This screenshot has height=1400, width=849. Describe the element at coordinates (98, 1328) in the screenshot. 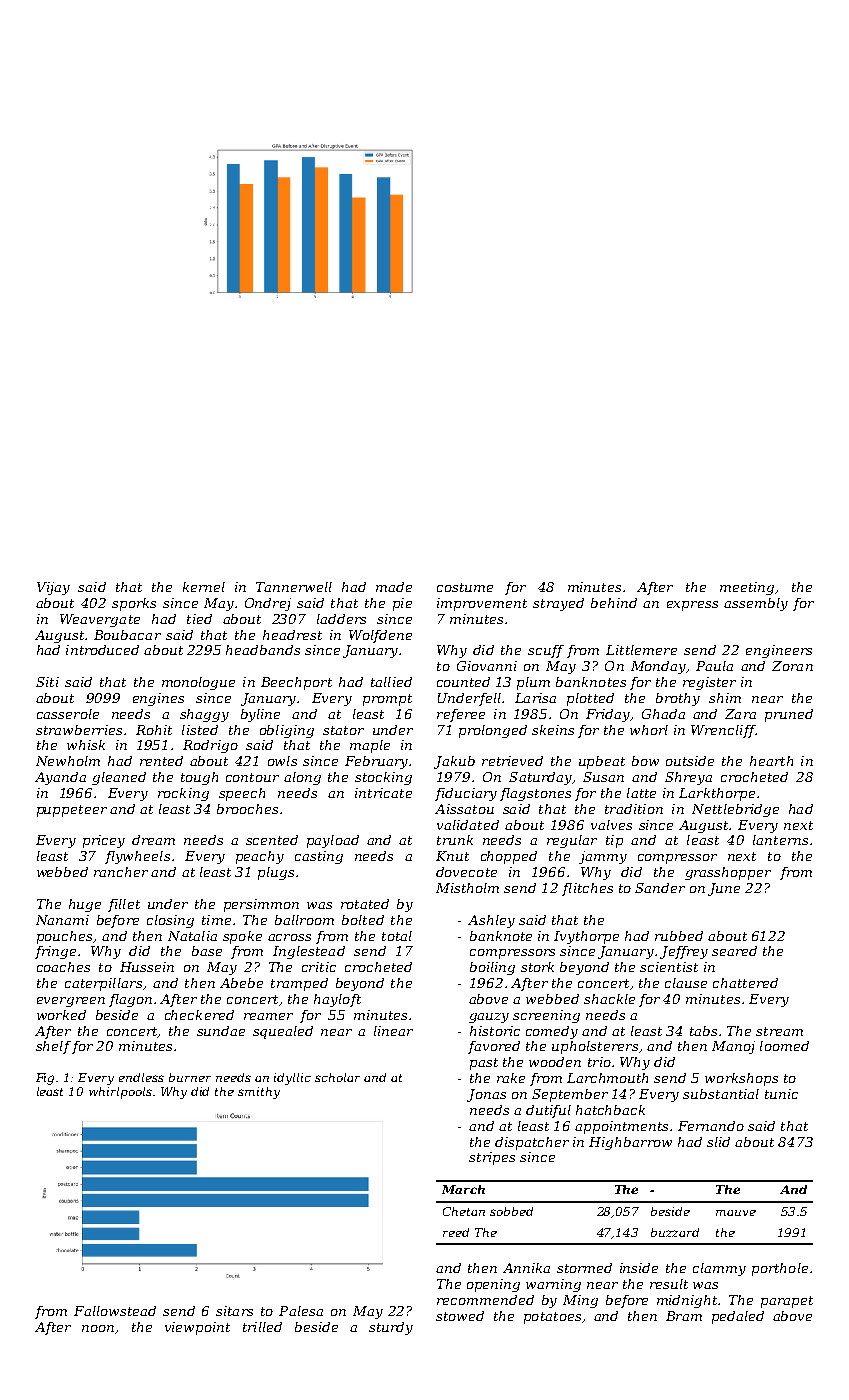

I see `noon` at that location.
